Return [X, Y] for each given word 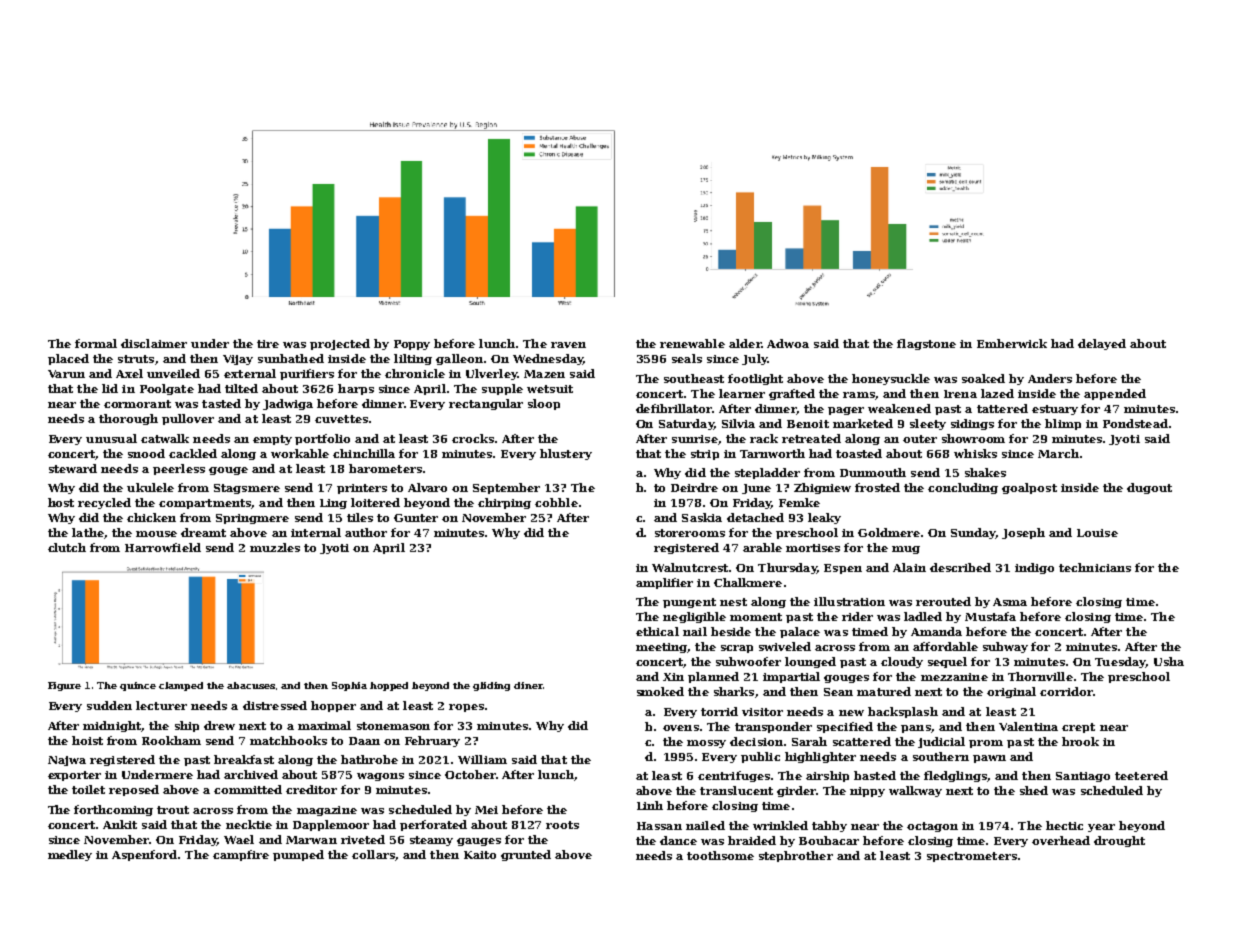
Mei [486, 810]
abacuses [251, 685]
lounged [810, 662]
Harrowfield [163, 547]
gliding [491, 686]
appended [1115, 394]
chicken [151, 517]
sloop [544, 404]
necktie [249, 824]
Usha [1169, 661]
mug [906, 550]
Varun [66, 374]
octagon [932, 827]
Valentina [1028, 726]
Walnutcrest [690, 567]
